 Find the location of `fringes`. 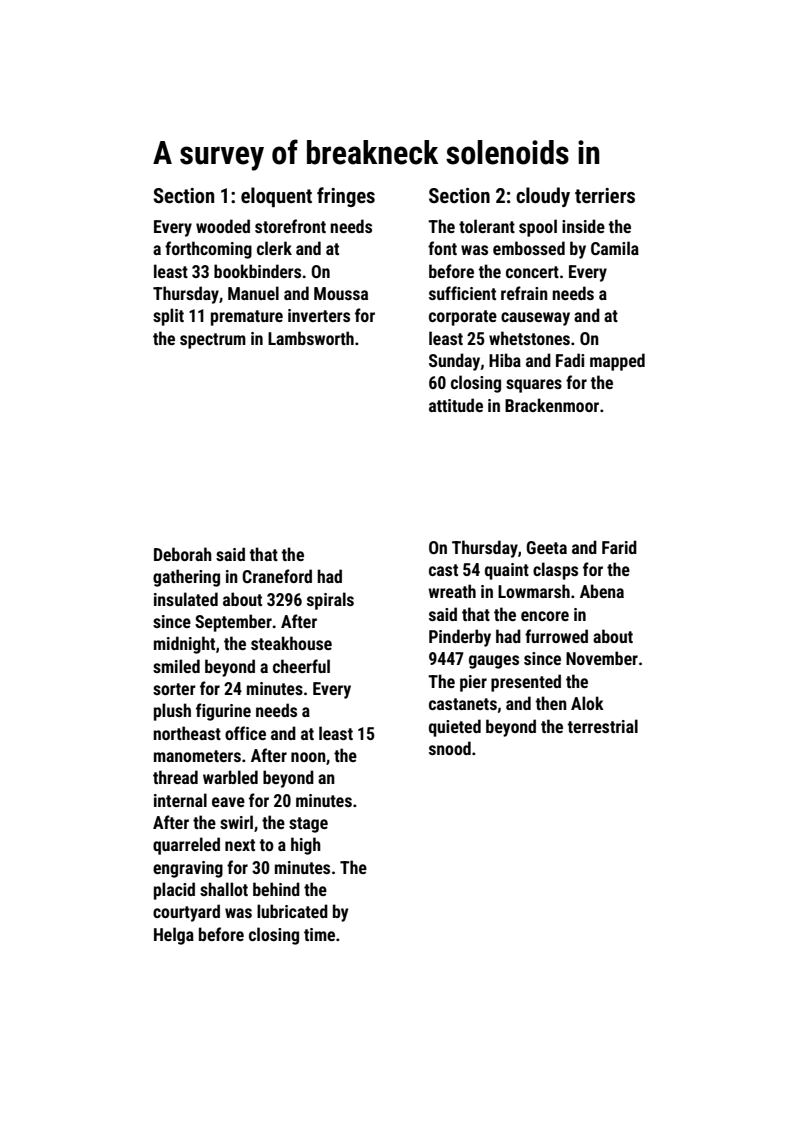

fringes is located at coordinates (346, 197).
